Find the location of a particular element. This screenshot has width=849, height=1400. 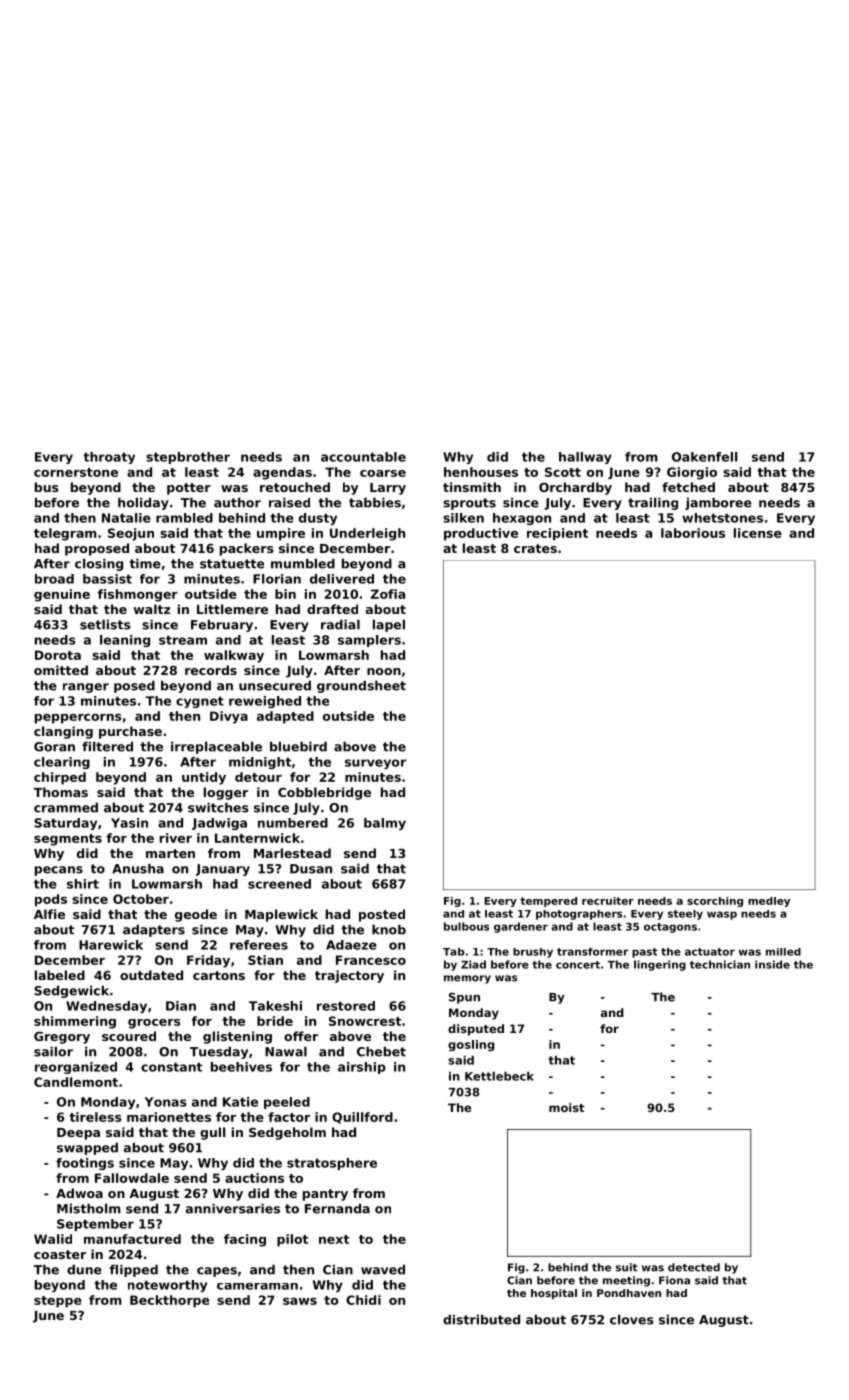

noon is located at coordinates (384, 671).
